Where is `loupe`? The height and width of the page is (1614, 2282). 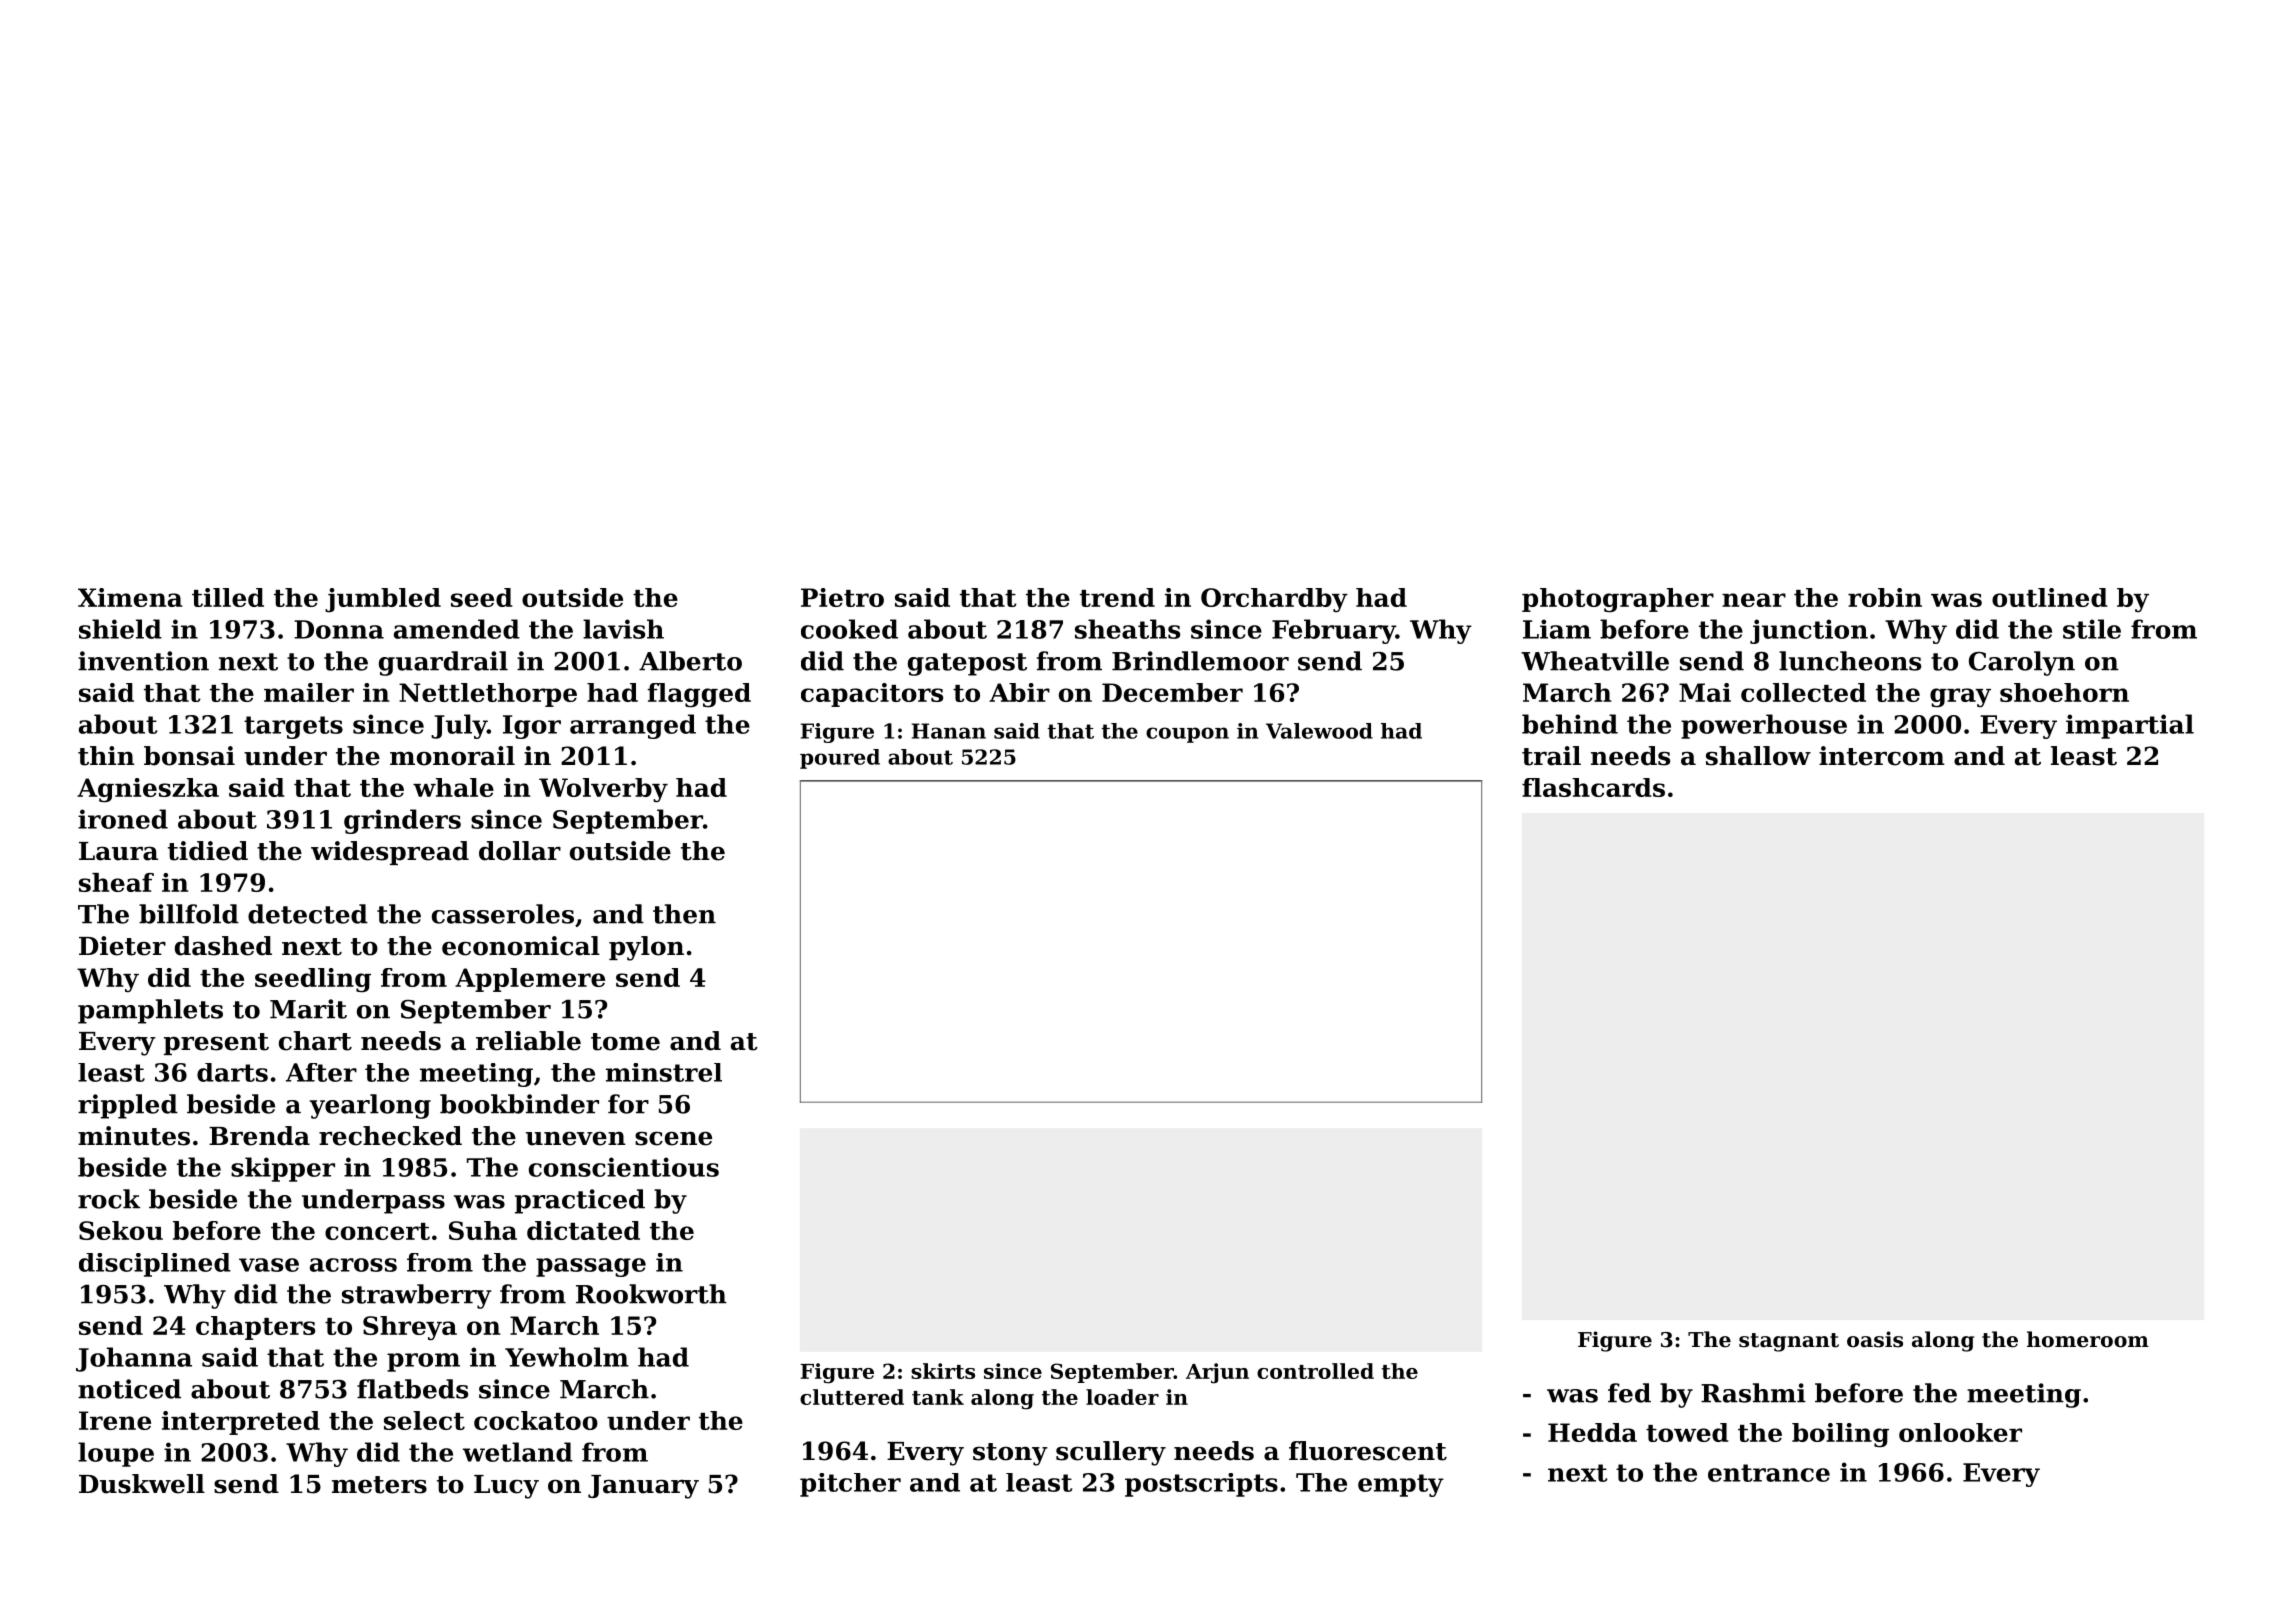 loupe is located at coordinates (116, 1454).
